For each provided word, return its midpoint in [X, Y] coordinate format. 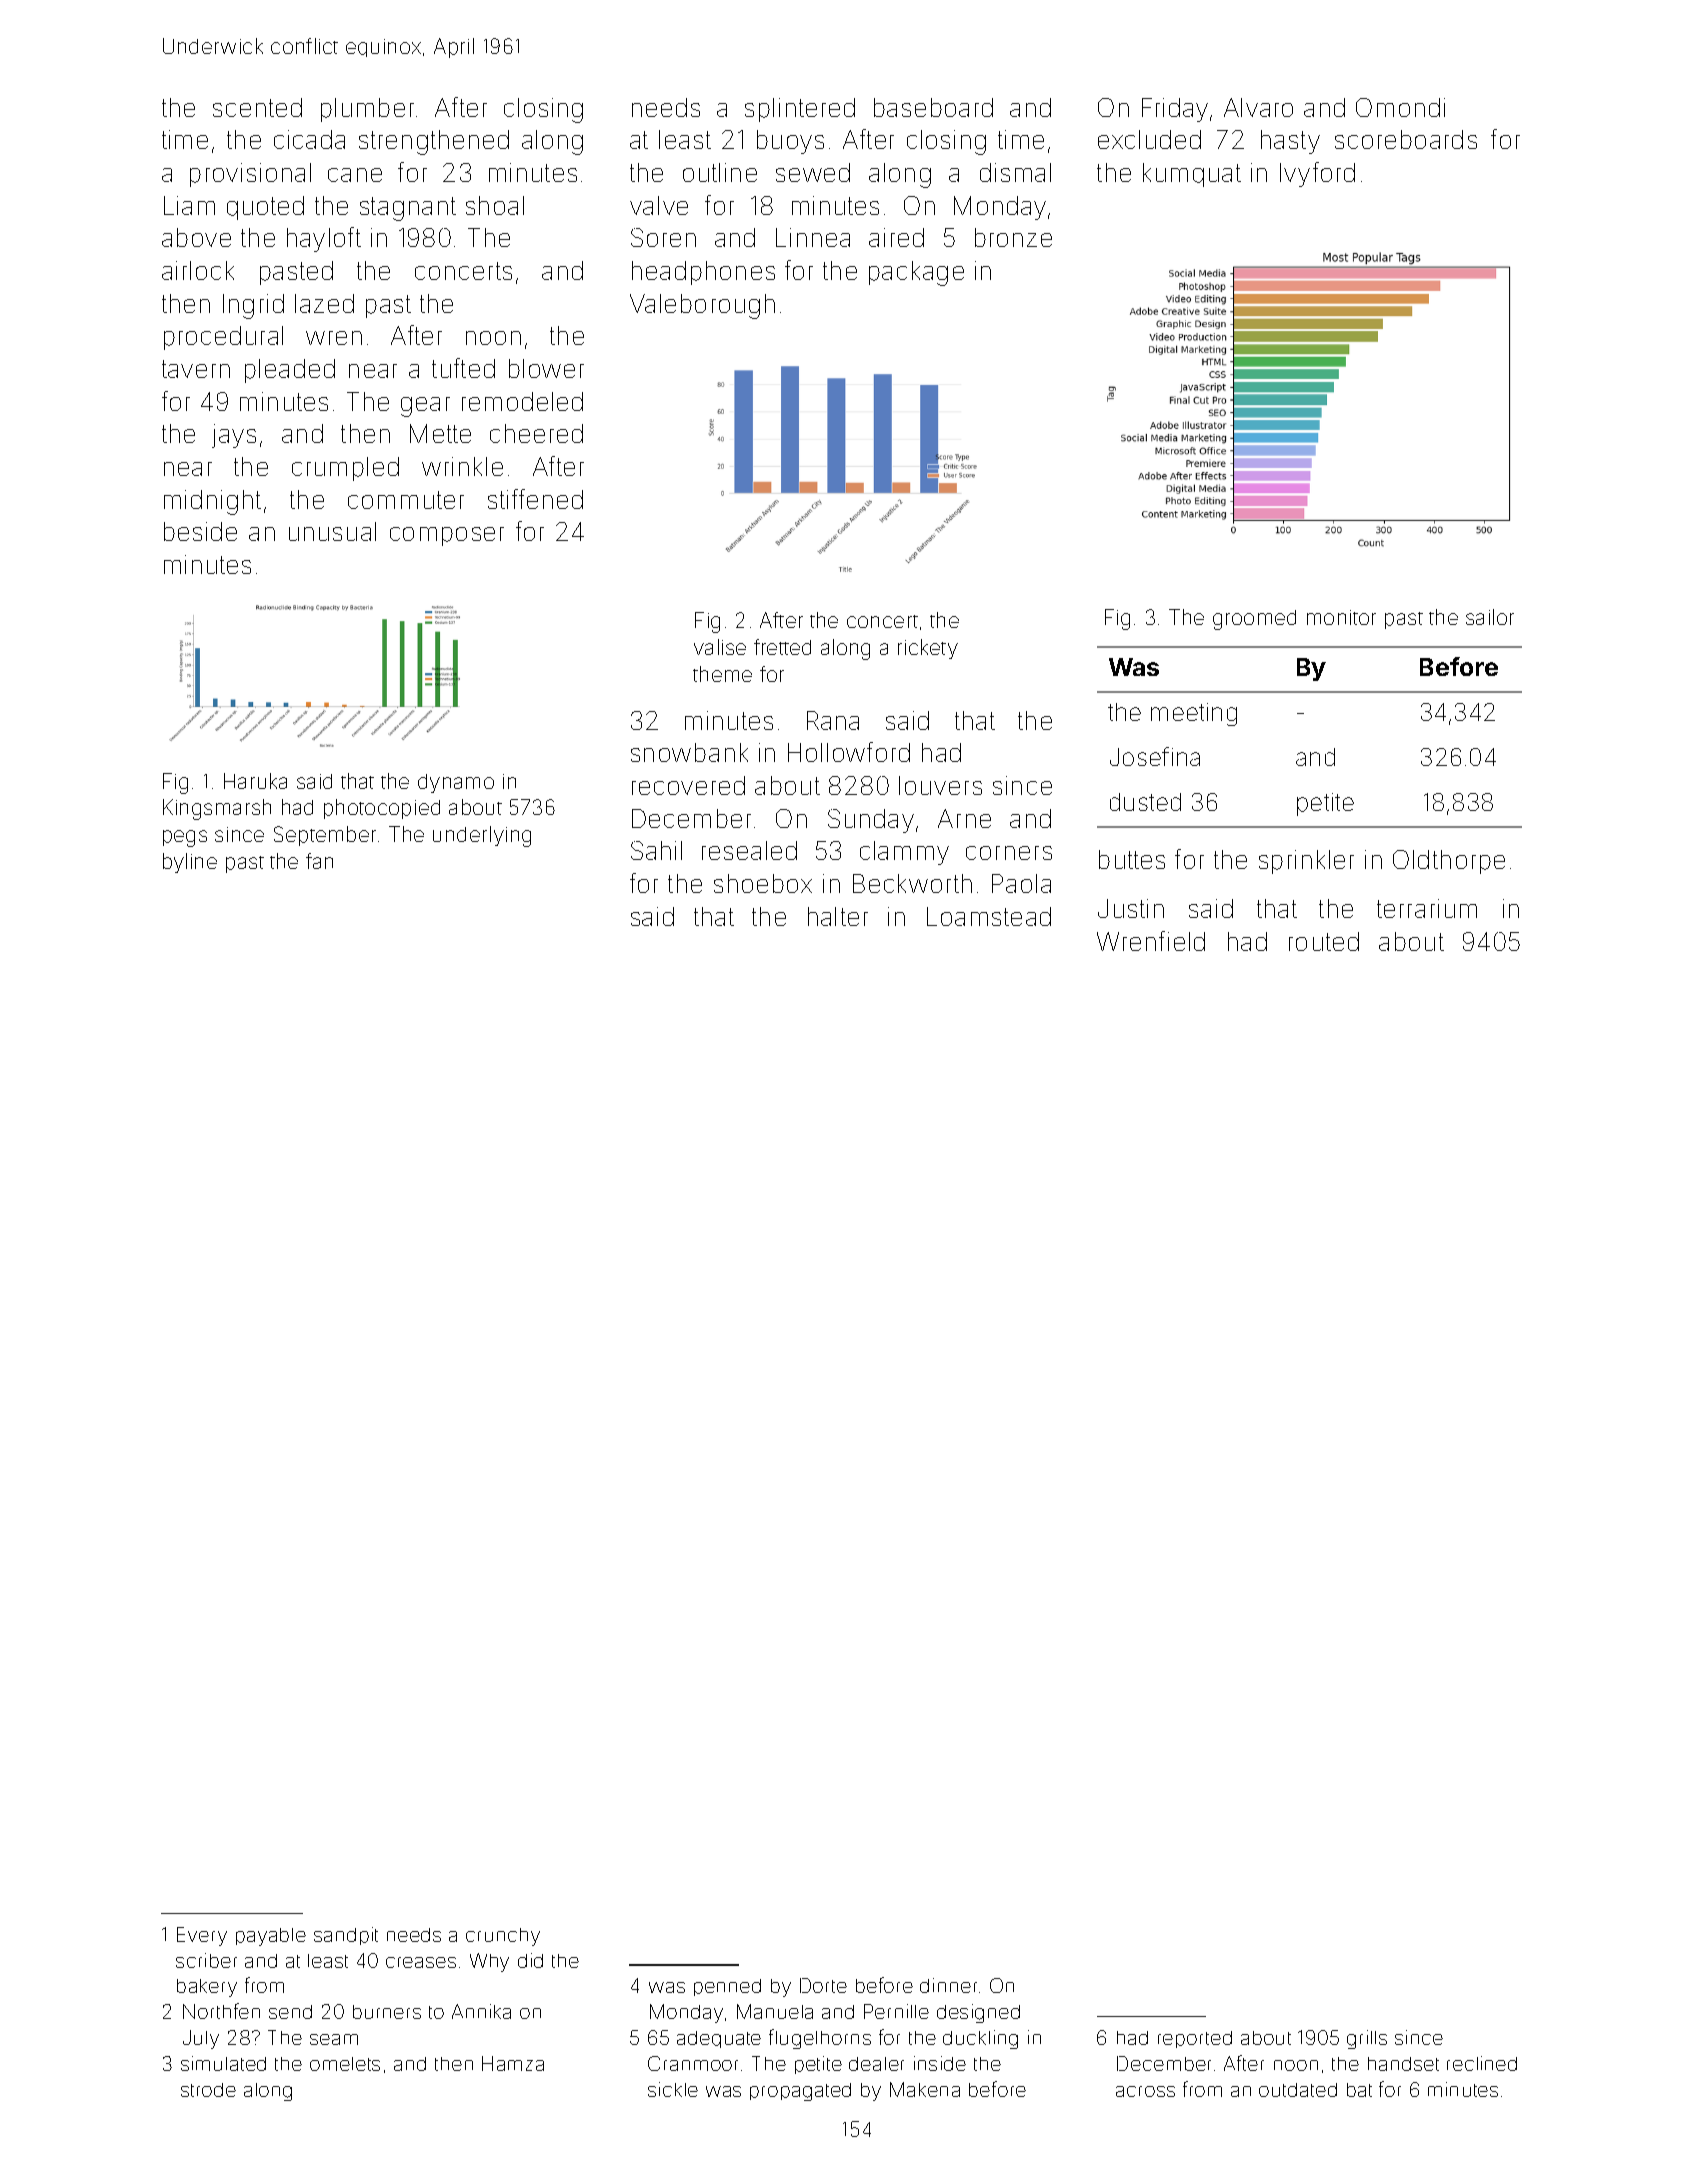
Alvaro [1258, 107]
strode [208, 2090]
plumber [367, 110]
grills [1367, 2039]
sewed [813, 172]
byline [190, 863]
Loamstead [989, 916]
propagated [800, 2092]
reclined [1482, 2063]
